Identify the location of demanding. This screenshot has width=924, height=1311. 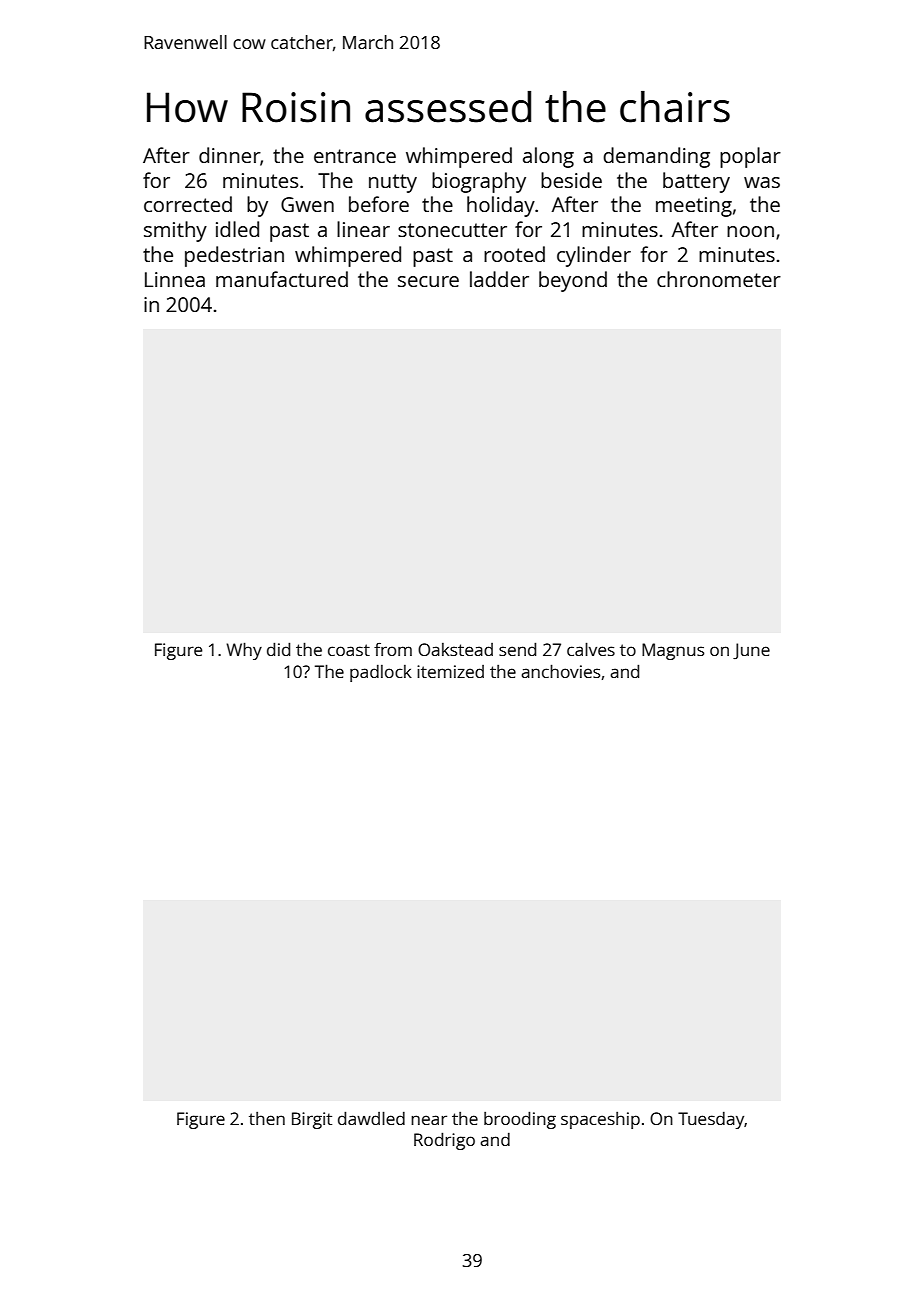
(656, 157).
